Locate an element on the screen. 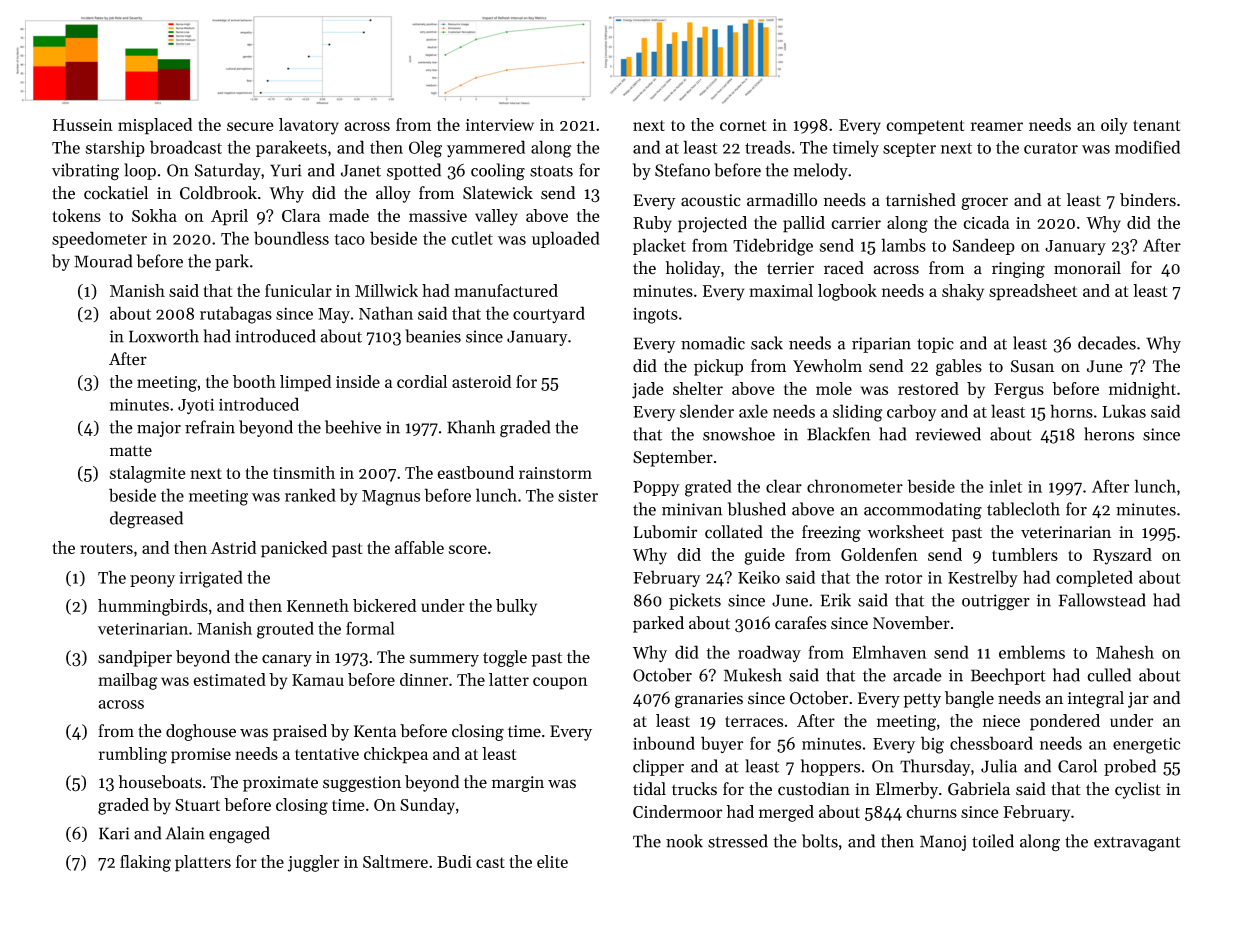 This screenshot has width=1233, height=952. Hussein is located at coordinates (83, 125).
